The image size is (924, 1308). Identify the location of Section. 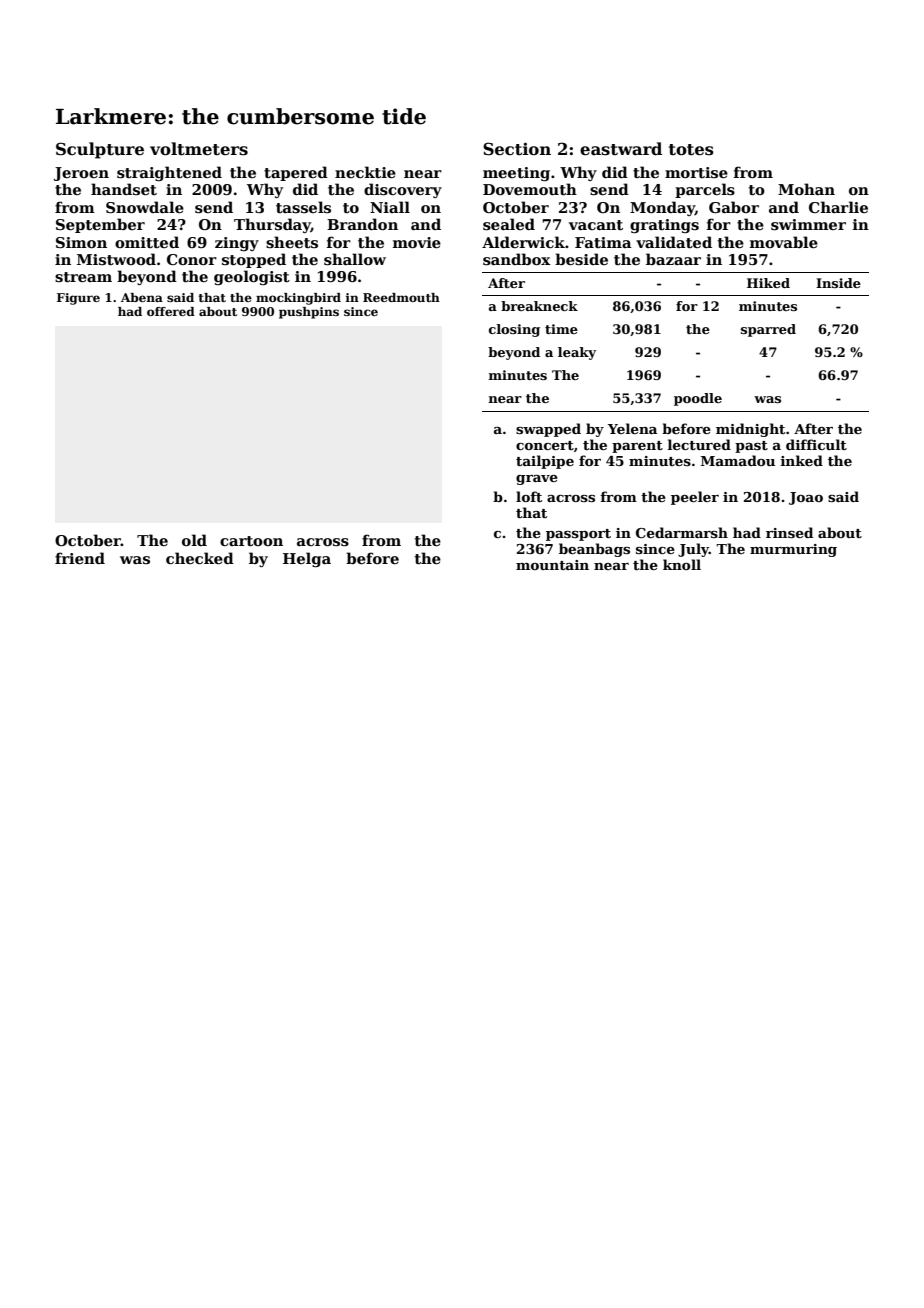
(517, 149).
